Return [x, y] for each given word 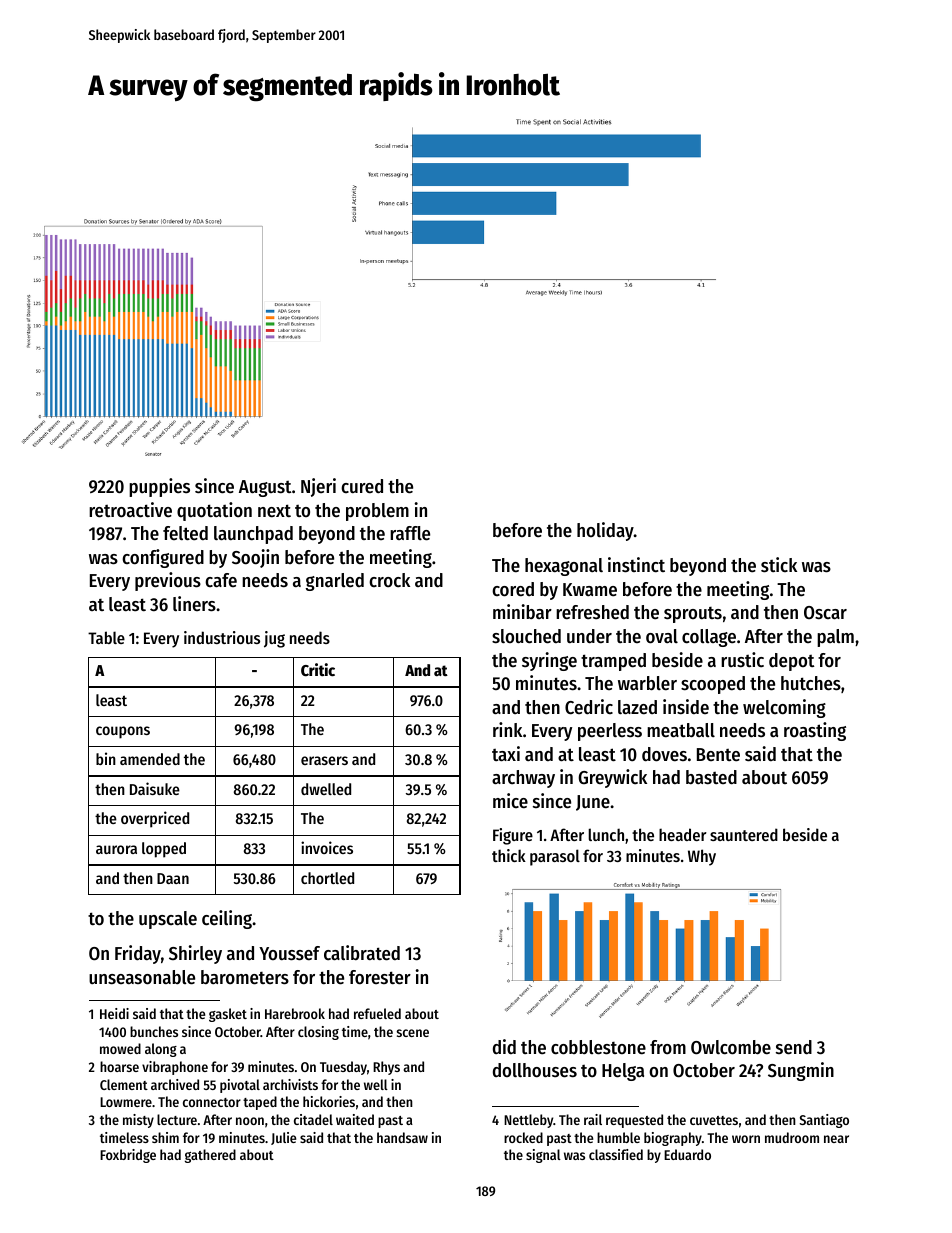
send [794, 1047]
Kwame [590, 590]
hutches [811, 683]
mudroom [792, 1137]
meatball [681, 730]
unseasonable [142, 977]
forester [380, 977]
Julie [283, 1138]
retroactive [130, 510]
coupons [123, 732]
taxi [506, 753]
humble [618, 1137]
